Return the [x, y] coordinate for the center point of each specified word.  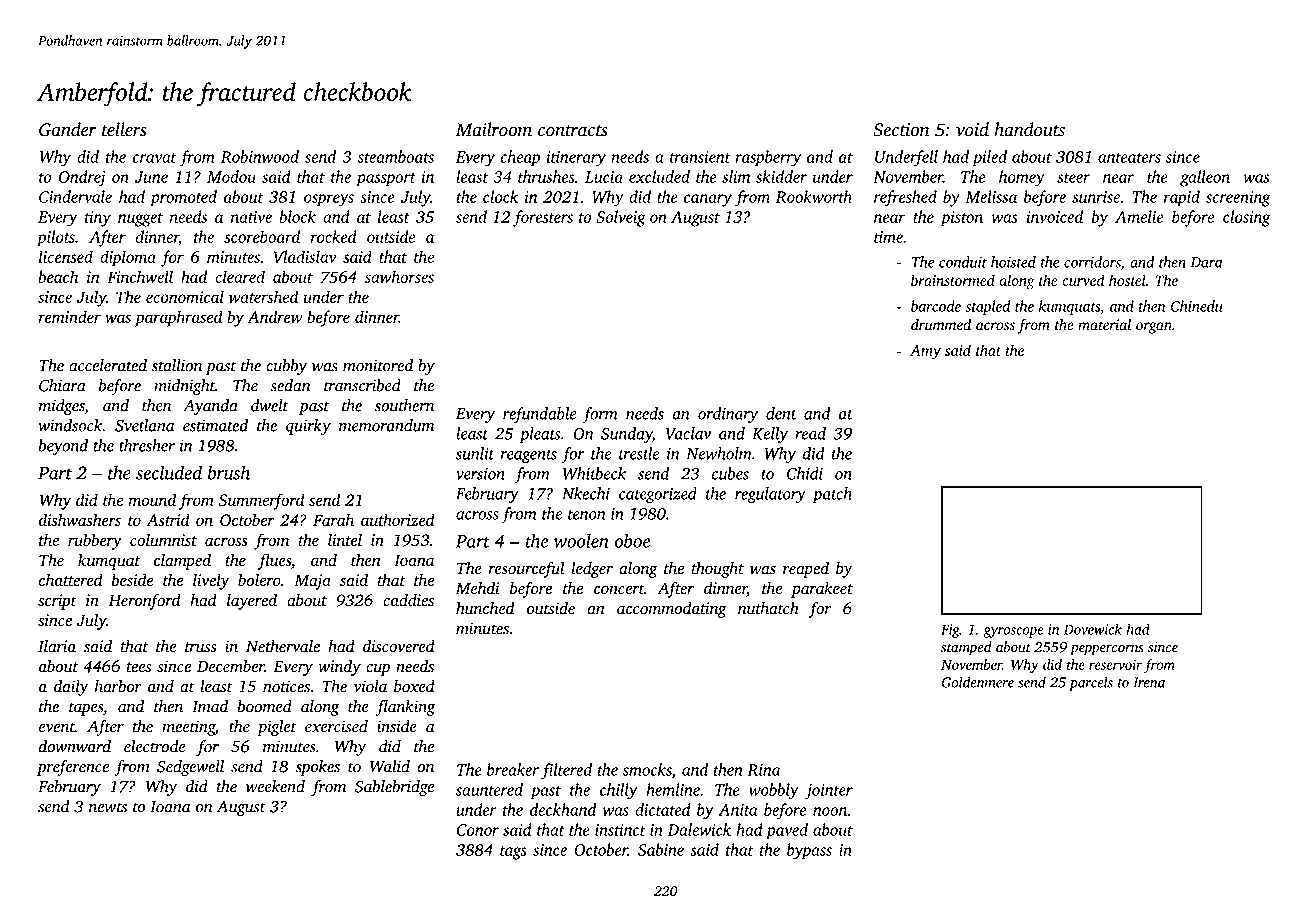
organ [1154, 328]
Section [901, 130]
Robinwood [260, 156]
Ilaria [57, 646]
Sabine [661, 849]
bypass [809, 851]
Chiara [62, 385]
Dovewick [1093, 629]
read [810, 433]
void [972, 129]
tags [513, 853]
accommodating [672, 610]
